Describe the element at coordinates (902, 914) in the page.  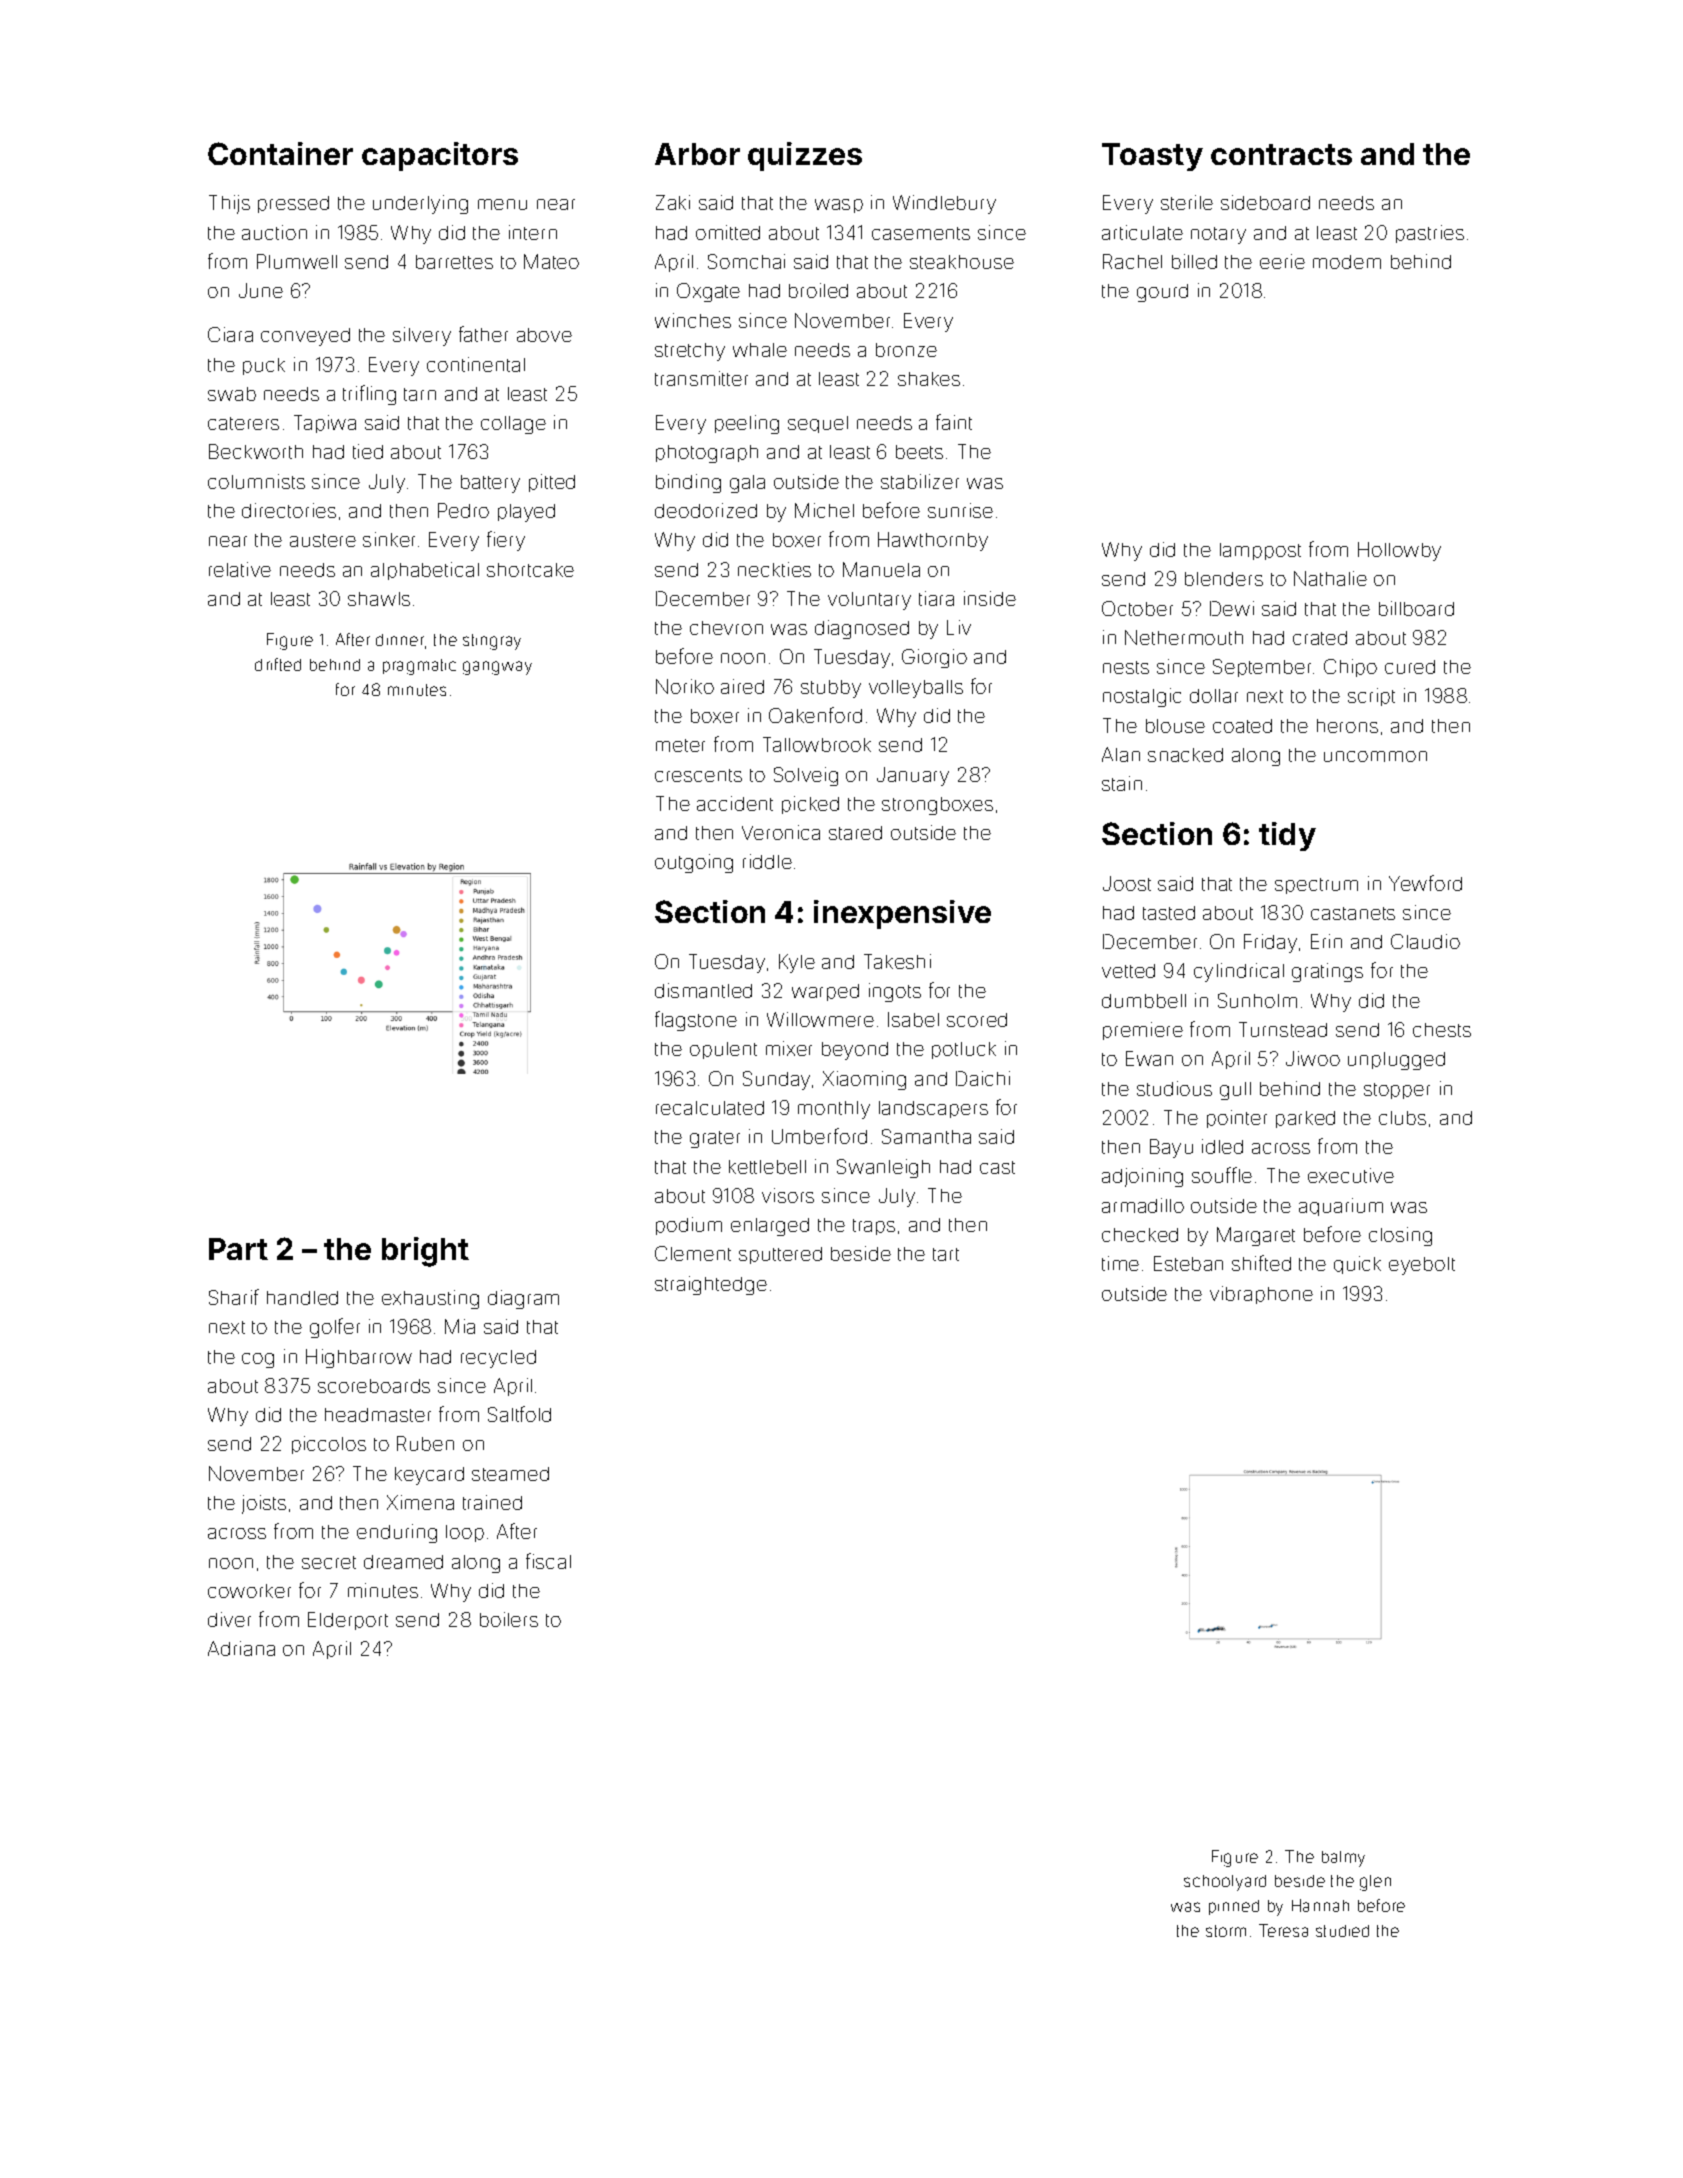
I see `inexpensive` at that location.
